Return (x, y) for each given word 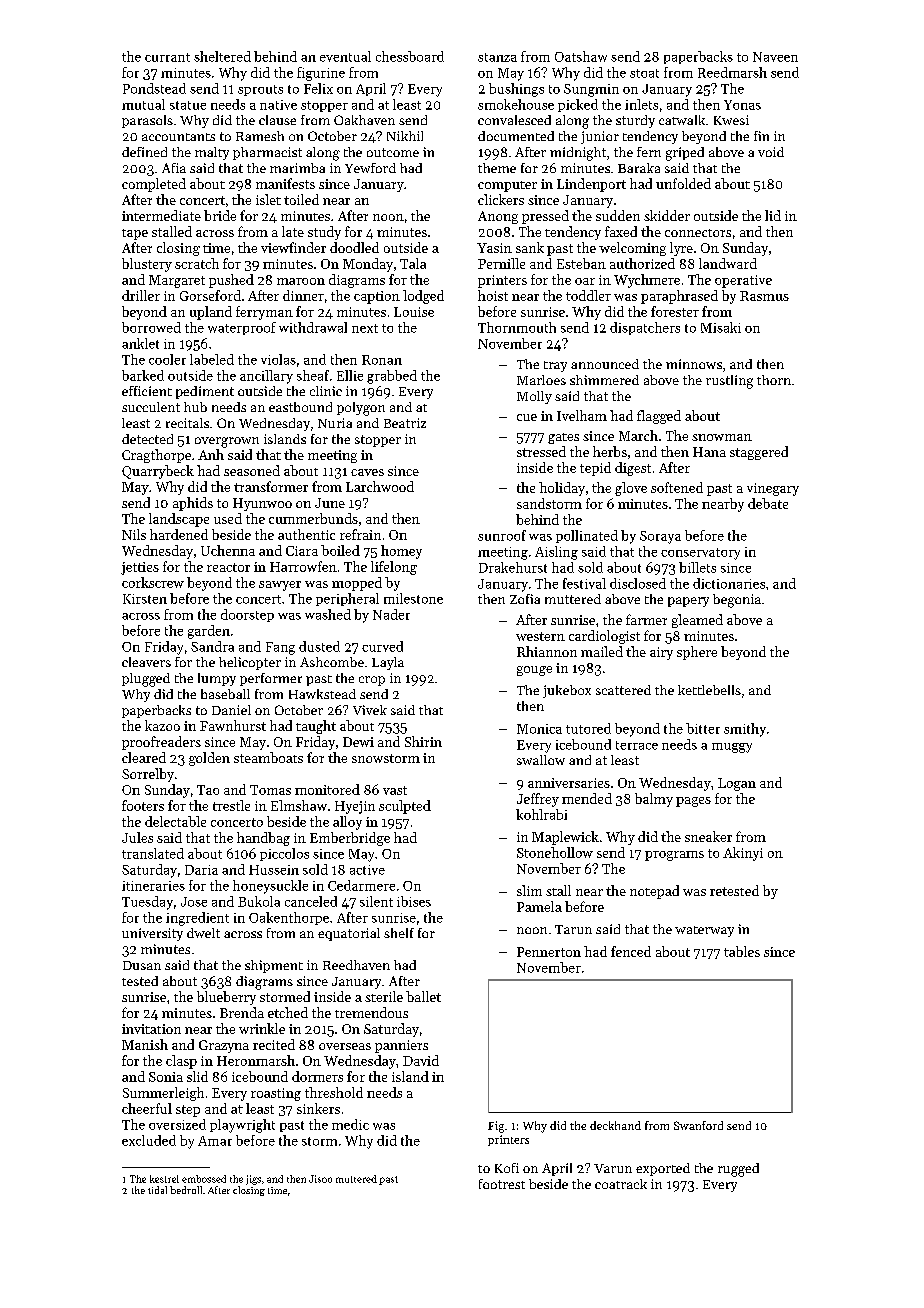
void (771, 152)
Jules (137, 837)
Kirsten (145, 599)
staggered (759, 453)
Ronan (382, 360)
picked (578, 105)
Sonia (166, 1077)
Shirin (423, 741)
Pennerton (549, 952)
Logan (737, 784)
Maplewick (565, 838)
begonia (737, 601)
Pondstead (154, 88)
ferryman (264, 313)
